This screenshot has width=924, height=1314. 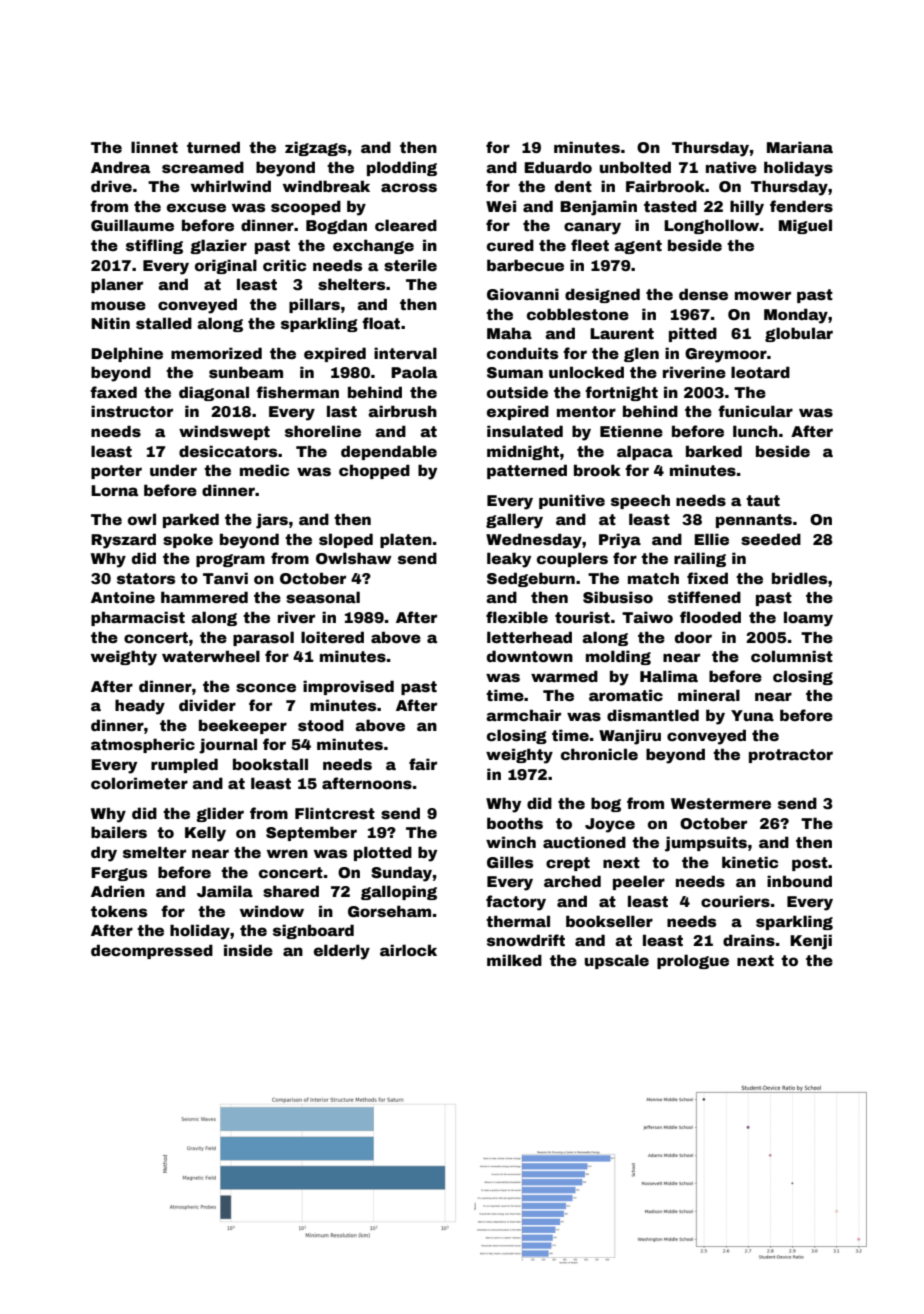 I want to click on prologue, so click(x=693, y=961).
